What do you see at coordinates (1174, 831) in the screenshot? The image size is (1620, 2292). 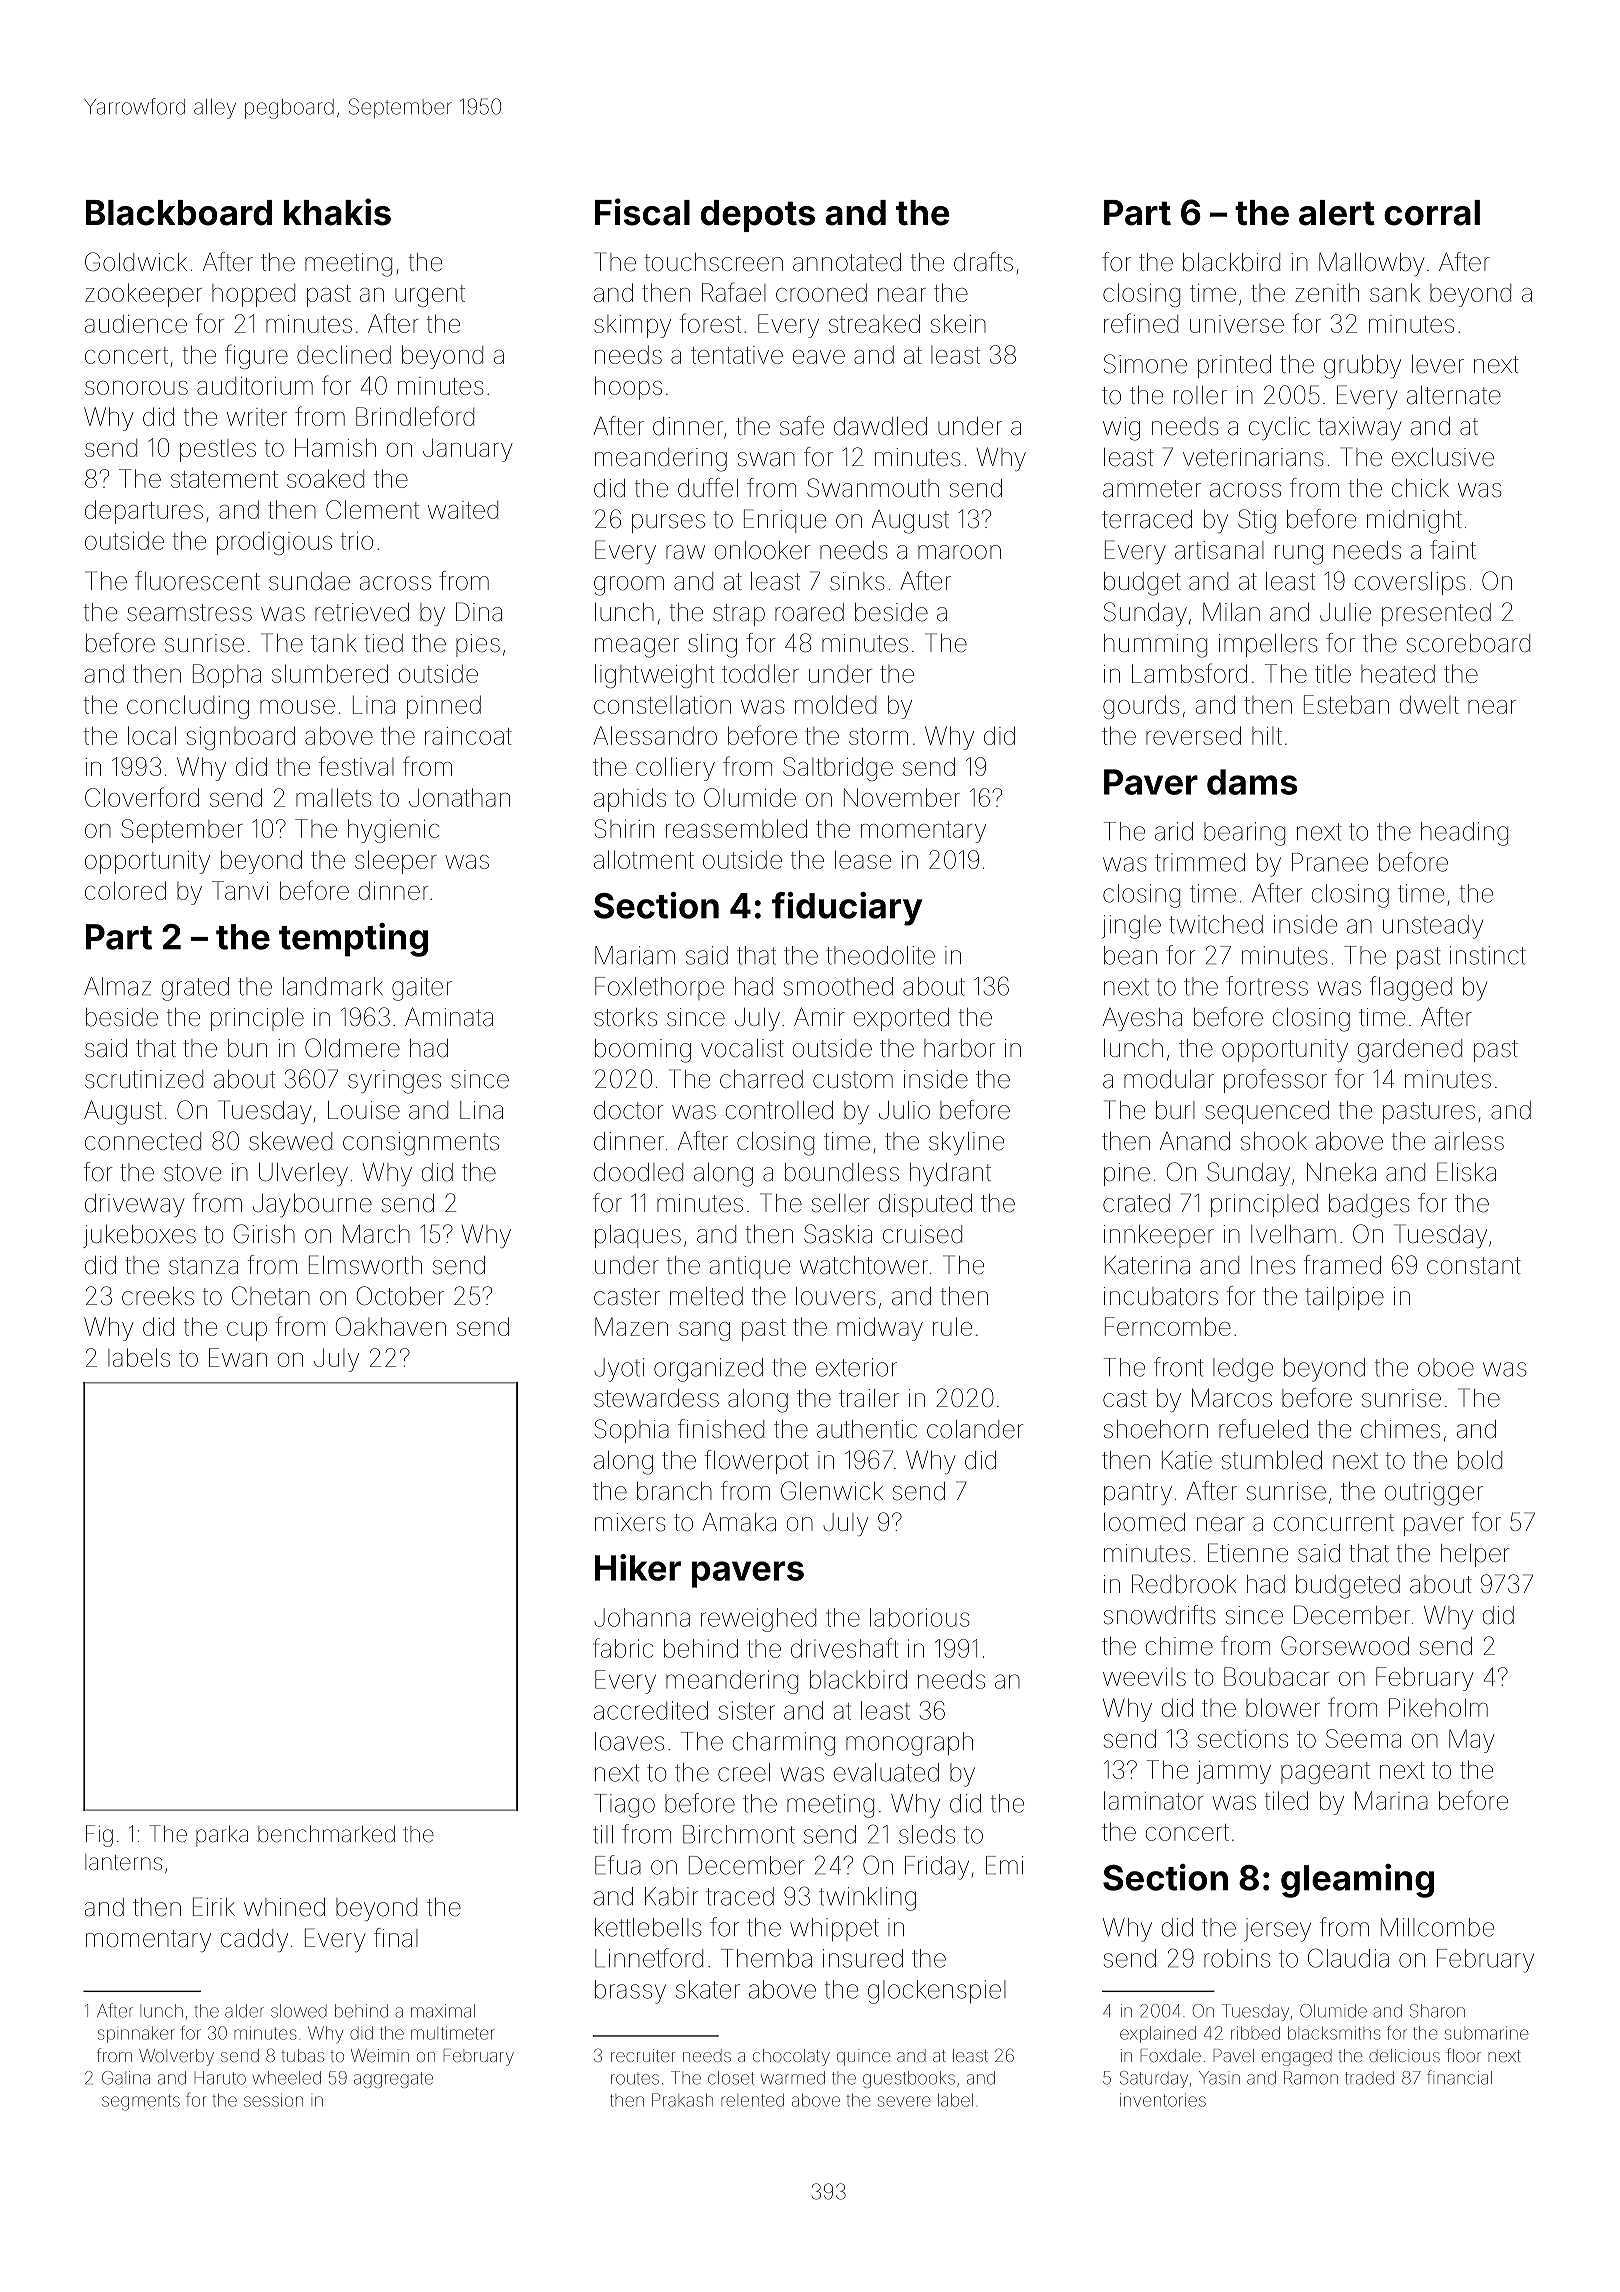 I see `arid` at bounding box center [1174, 831].
